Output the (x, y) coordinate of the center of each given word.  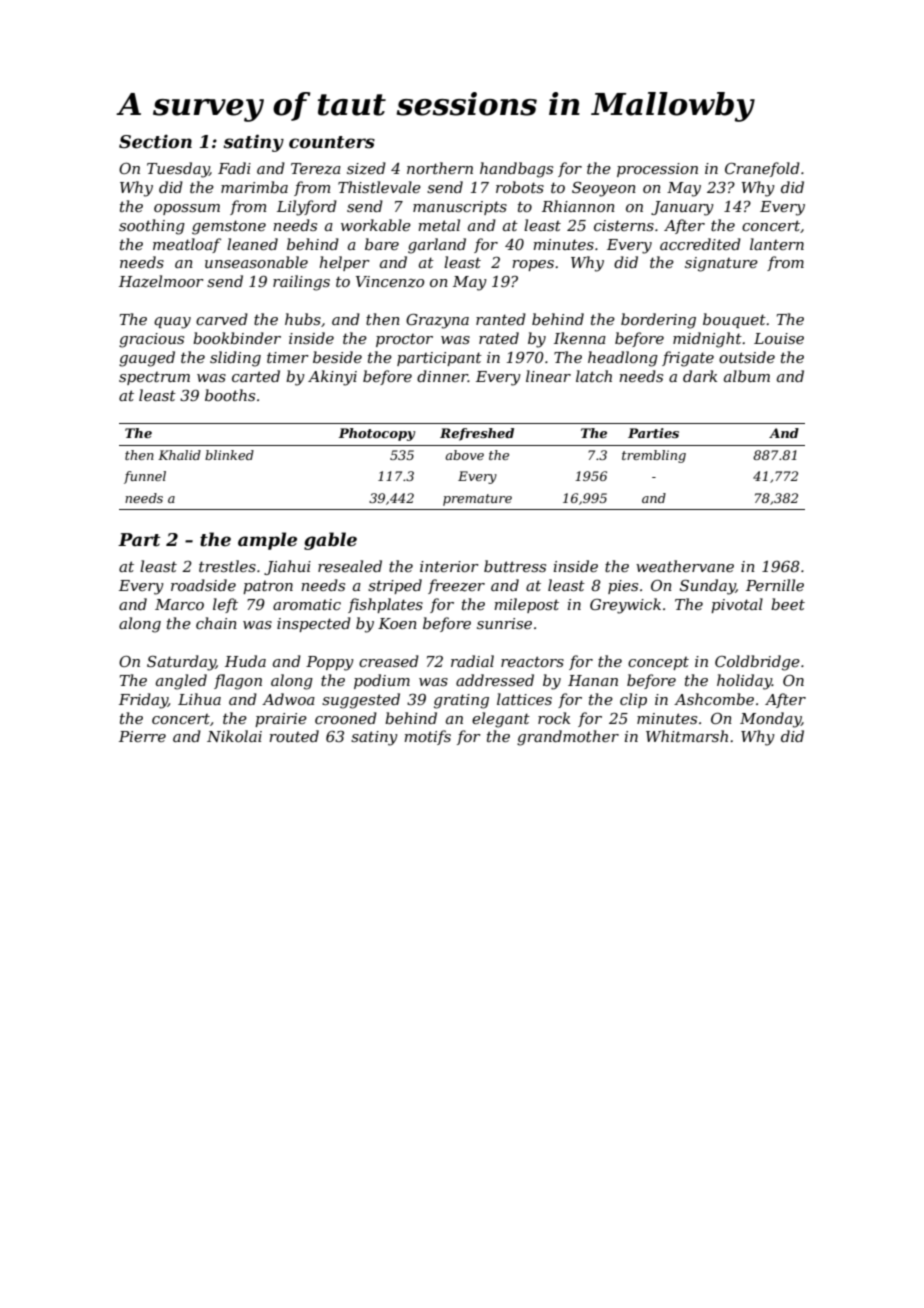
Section (155, 141)
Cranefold (762, 169)
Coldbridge (757, 663)
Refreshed (477, 434)
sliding (235, 359)
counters (332, 142)
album (747, 376)
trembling (654, 456)
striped (395, 586)
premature (477, 500)
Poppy (330, 663)
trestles (227, 566)
